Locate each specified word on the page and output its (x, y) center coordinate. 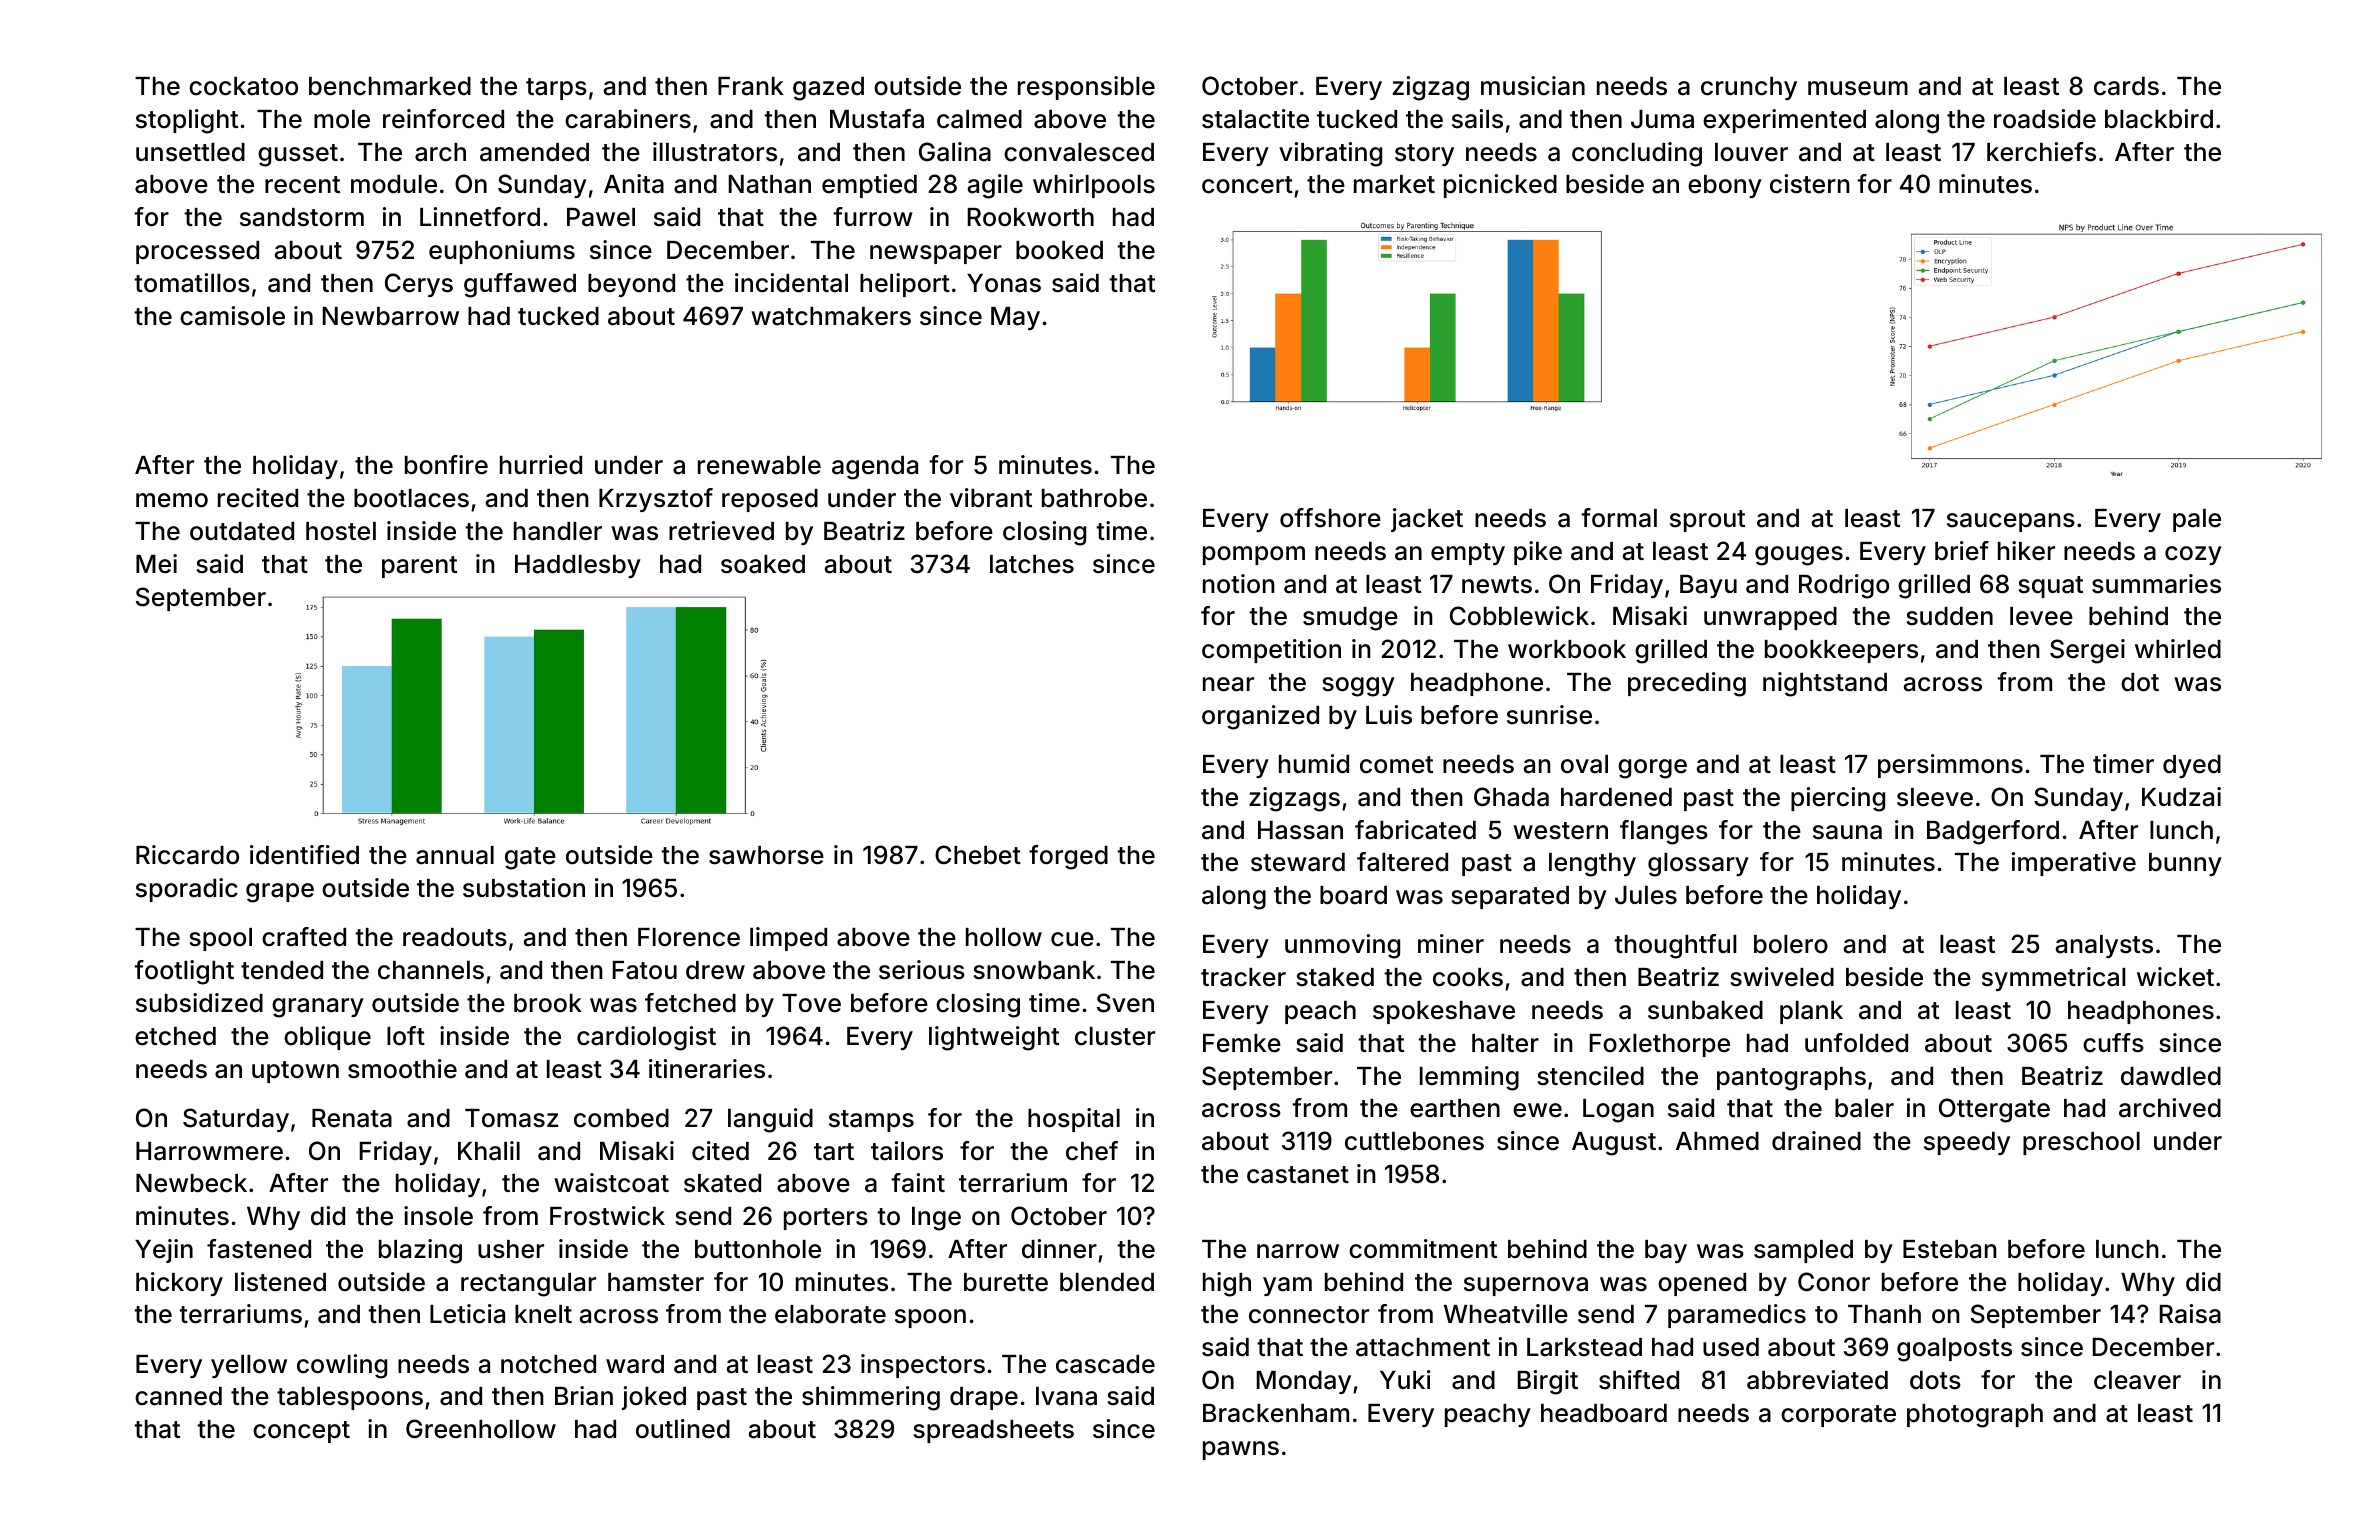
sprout (1707, 521)
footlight (184, 972)
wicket (2175, 977)
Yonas (1004, 283)
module (394, 184)
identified (304, 855)
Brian (584, 1396)
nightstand (1825, 684)
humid (1314, 764)
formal (1619, 518)
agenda (875, 468)
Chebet (978, 855)
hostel (341, 531)
